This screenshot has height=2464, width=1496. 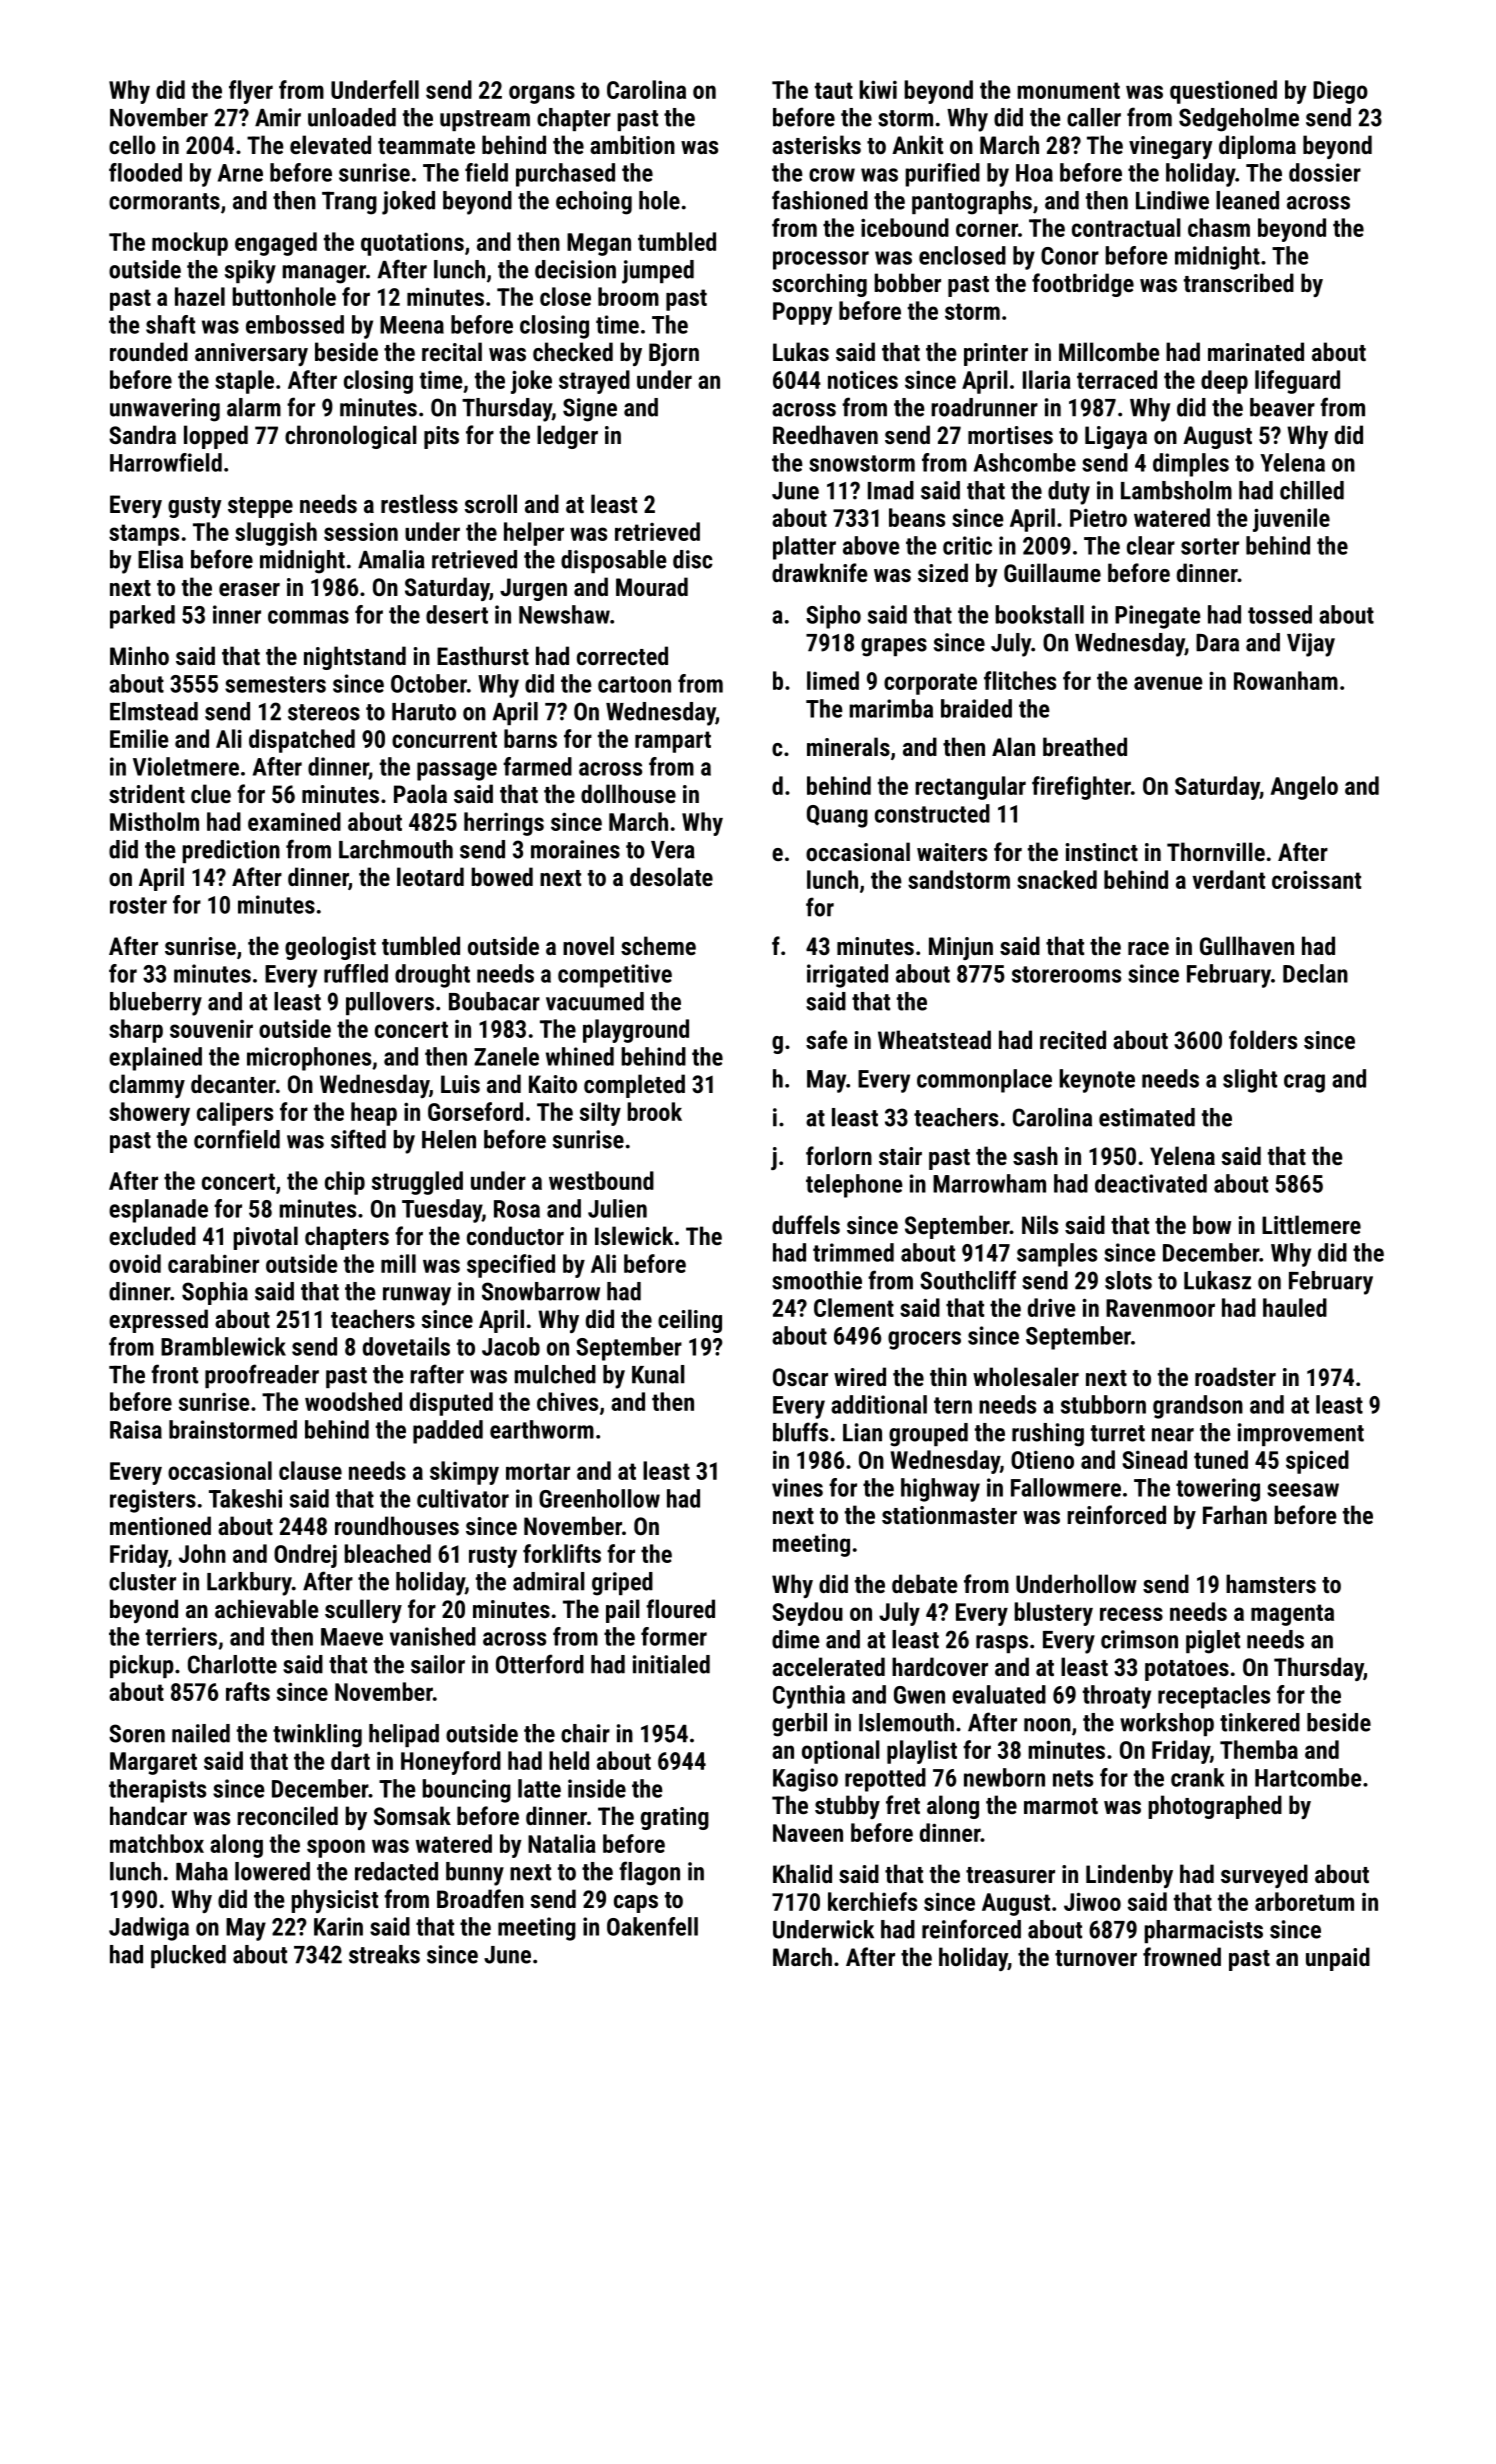 I want to click on plucked, so click(x=188, y=1956).
